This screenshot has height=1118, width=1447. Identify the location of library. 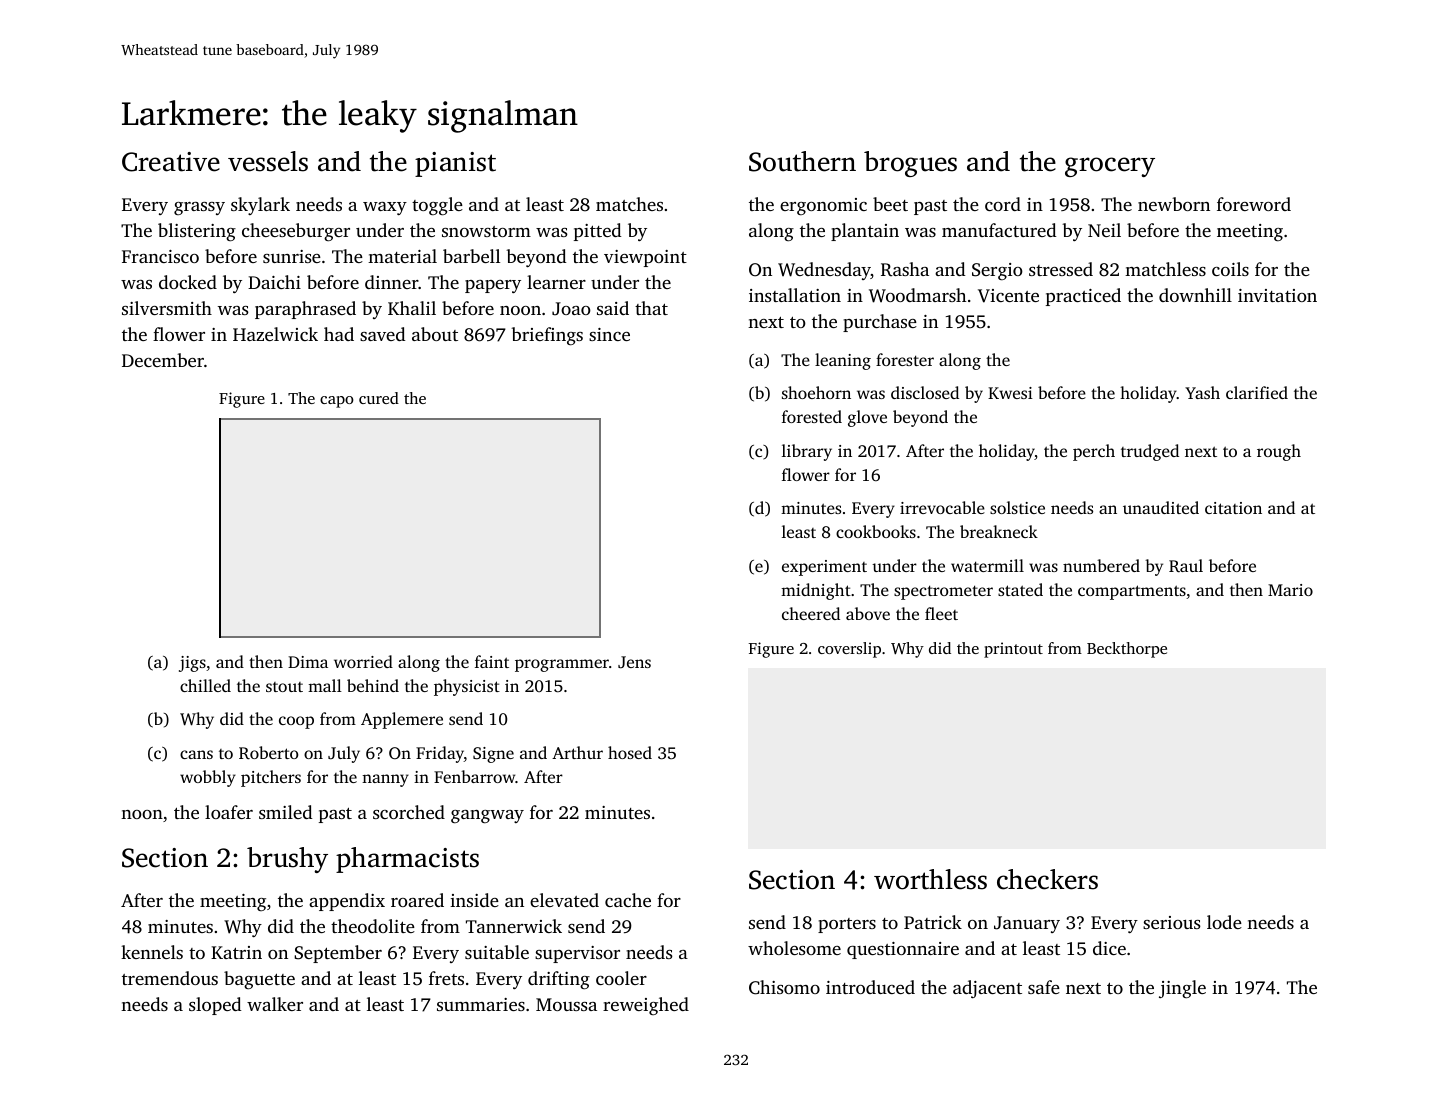
(807, 452).
